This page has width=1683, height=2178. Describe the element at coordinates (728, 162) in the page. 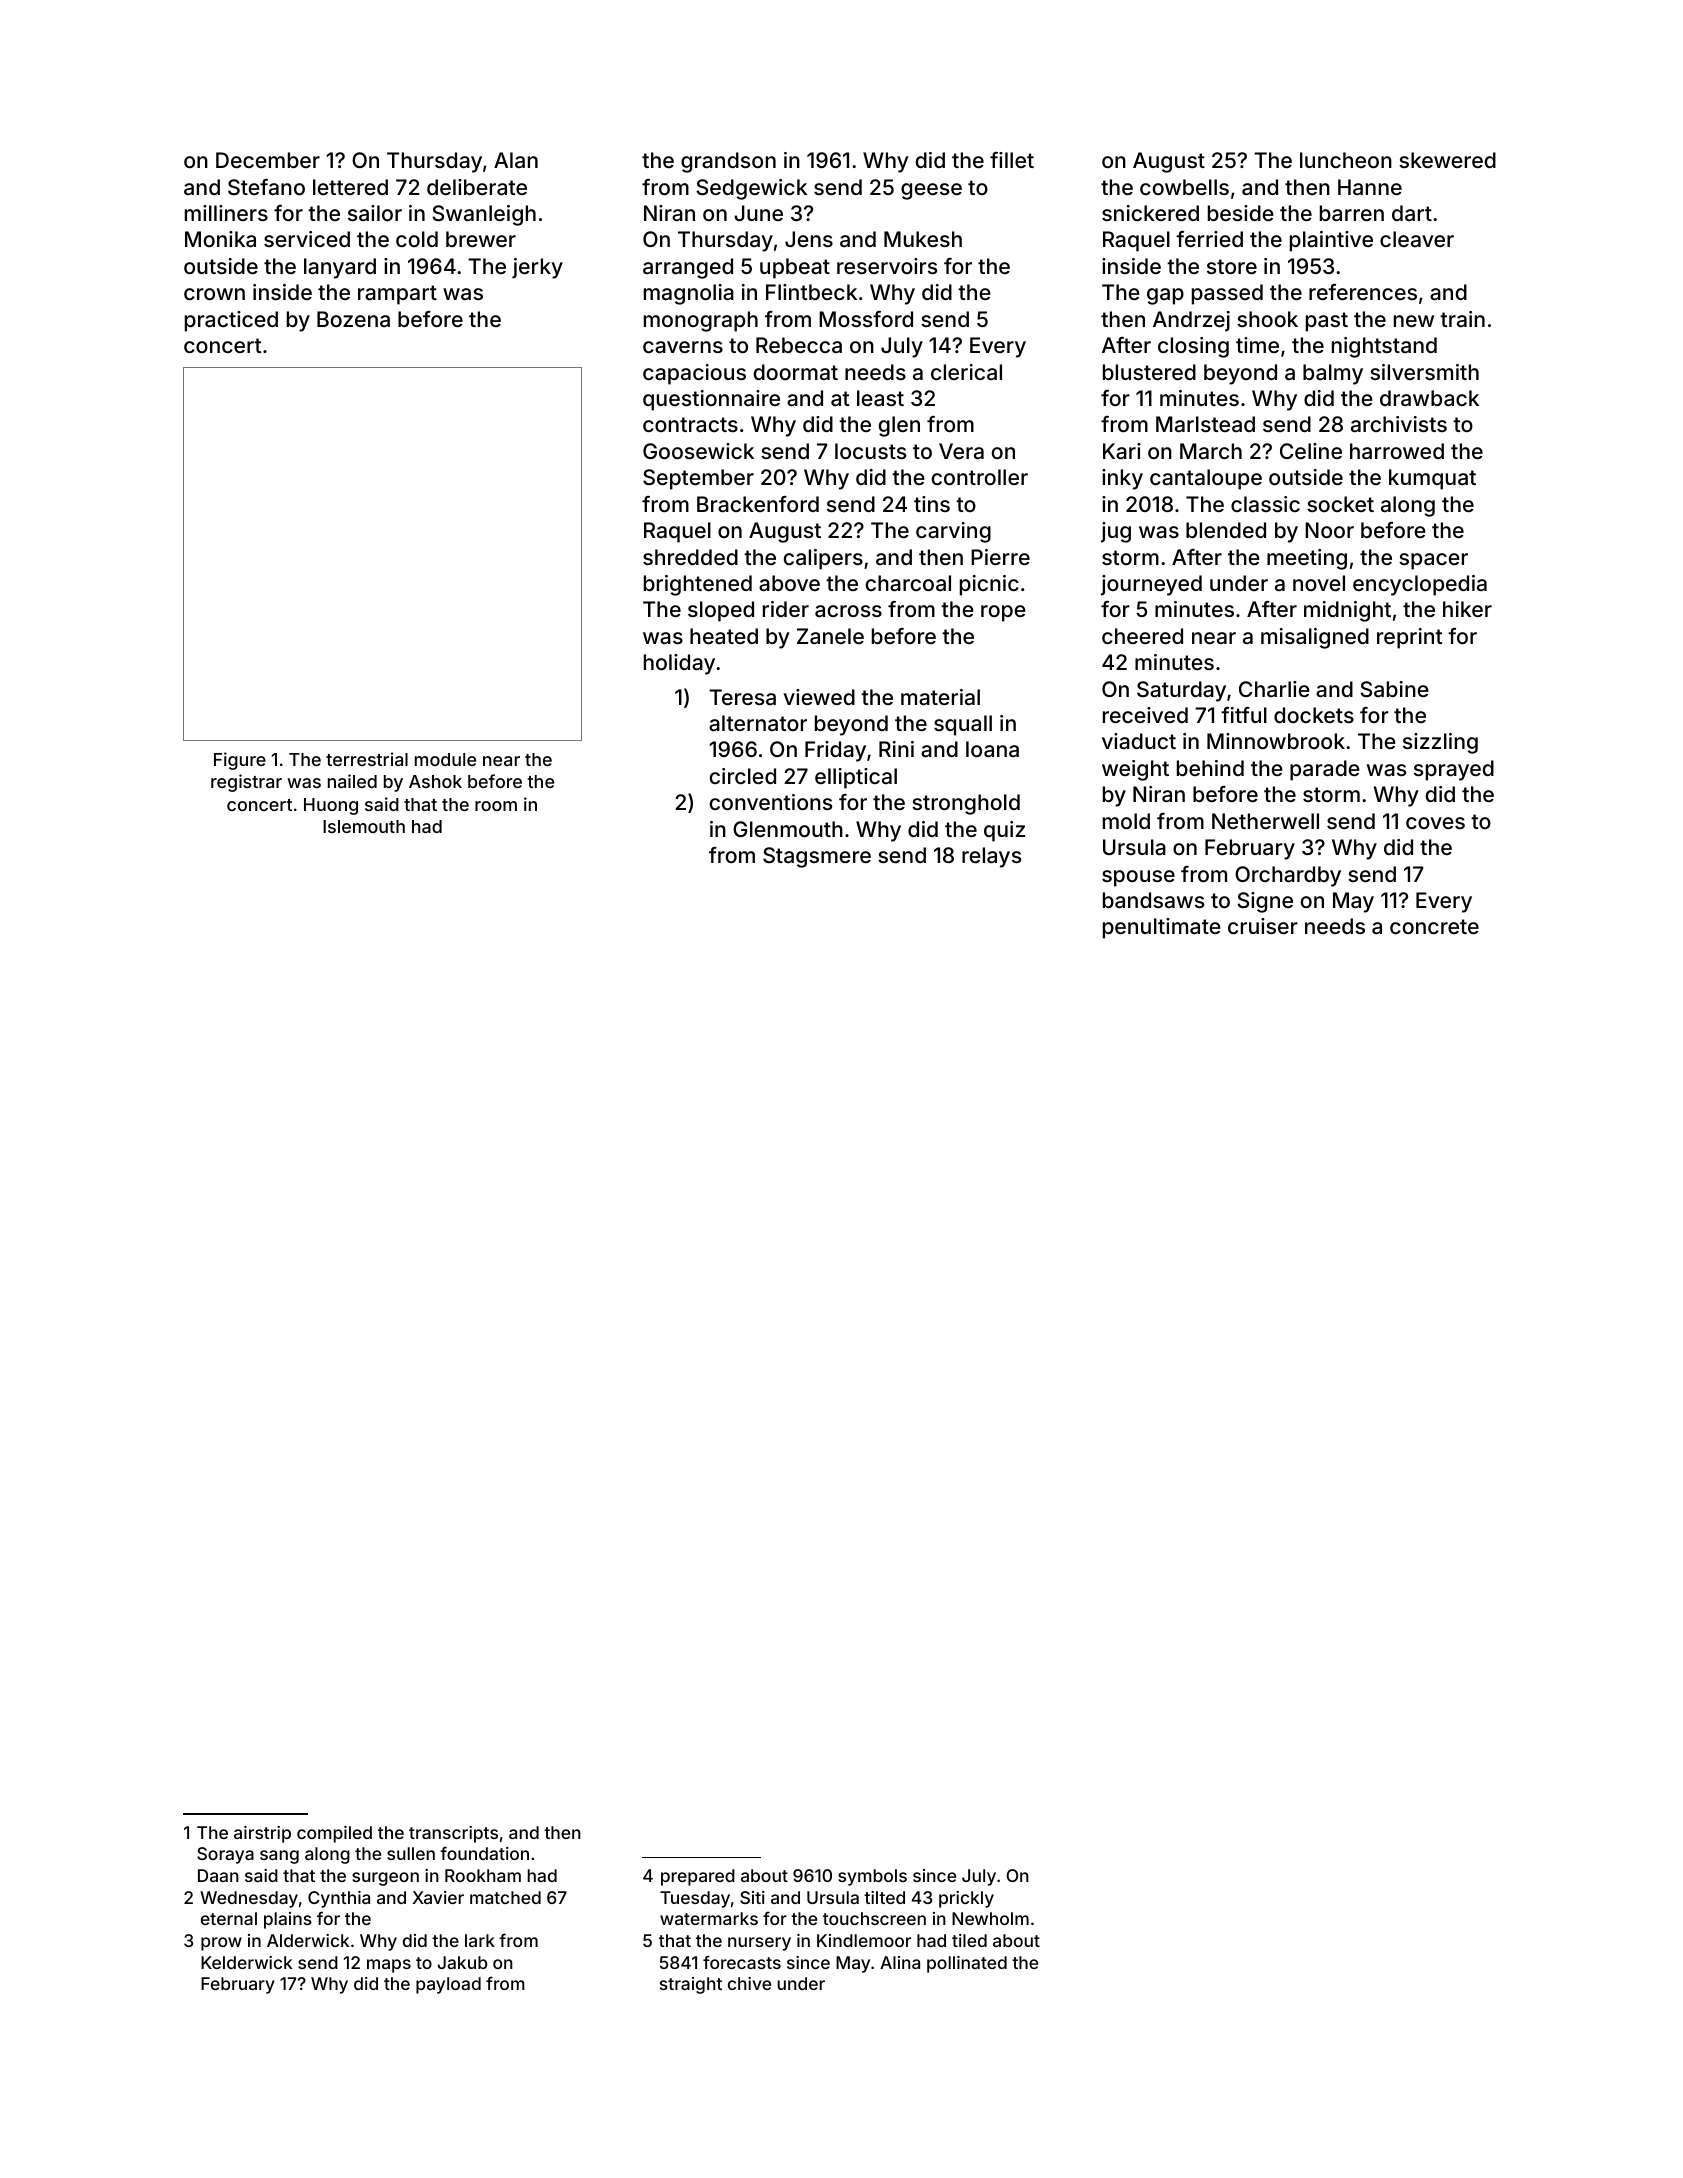

I see `grandson` at that location.
